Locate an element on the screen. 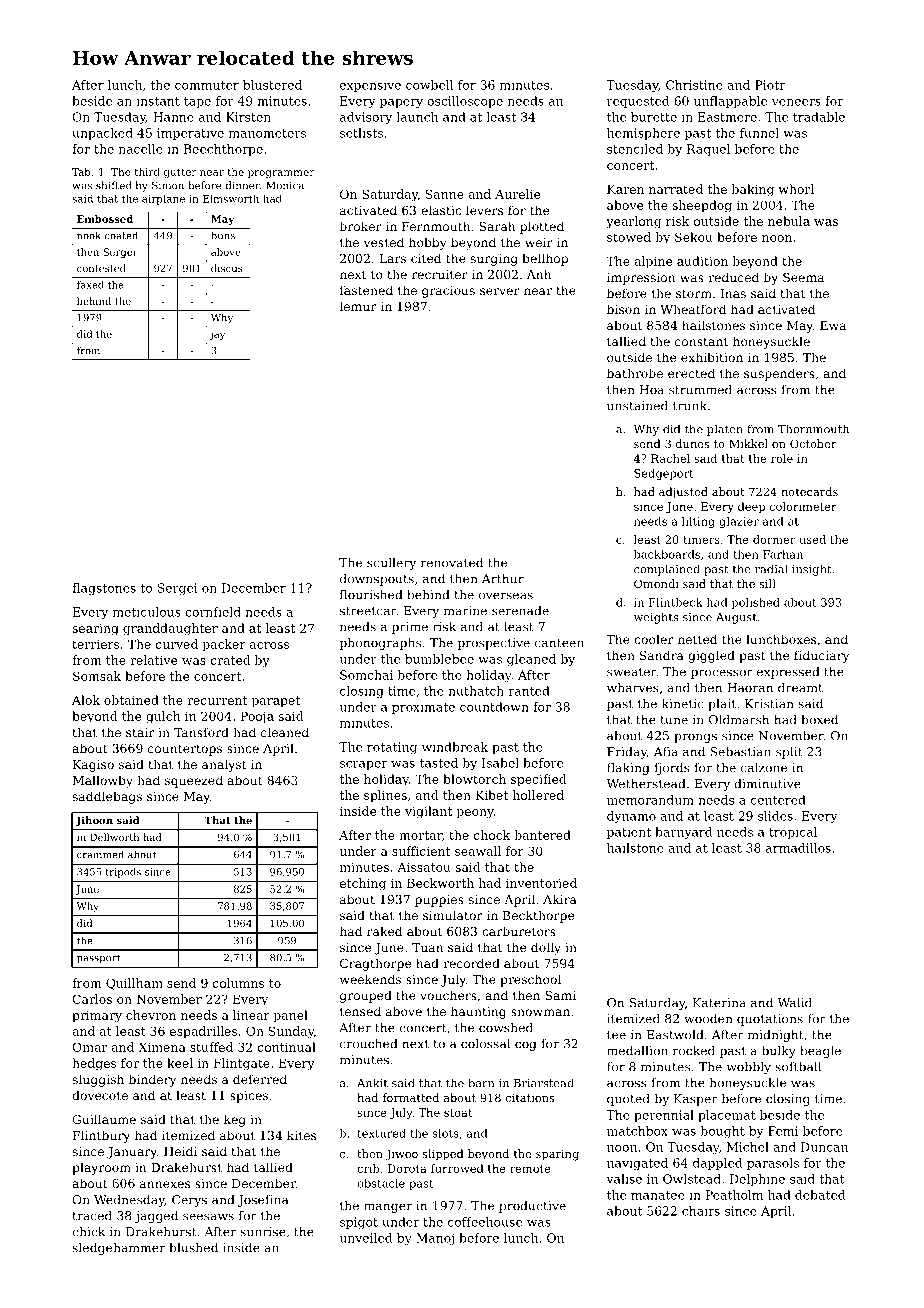  sledgehammer is located at coordinates (118, 1249).
